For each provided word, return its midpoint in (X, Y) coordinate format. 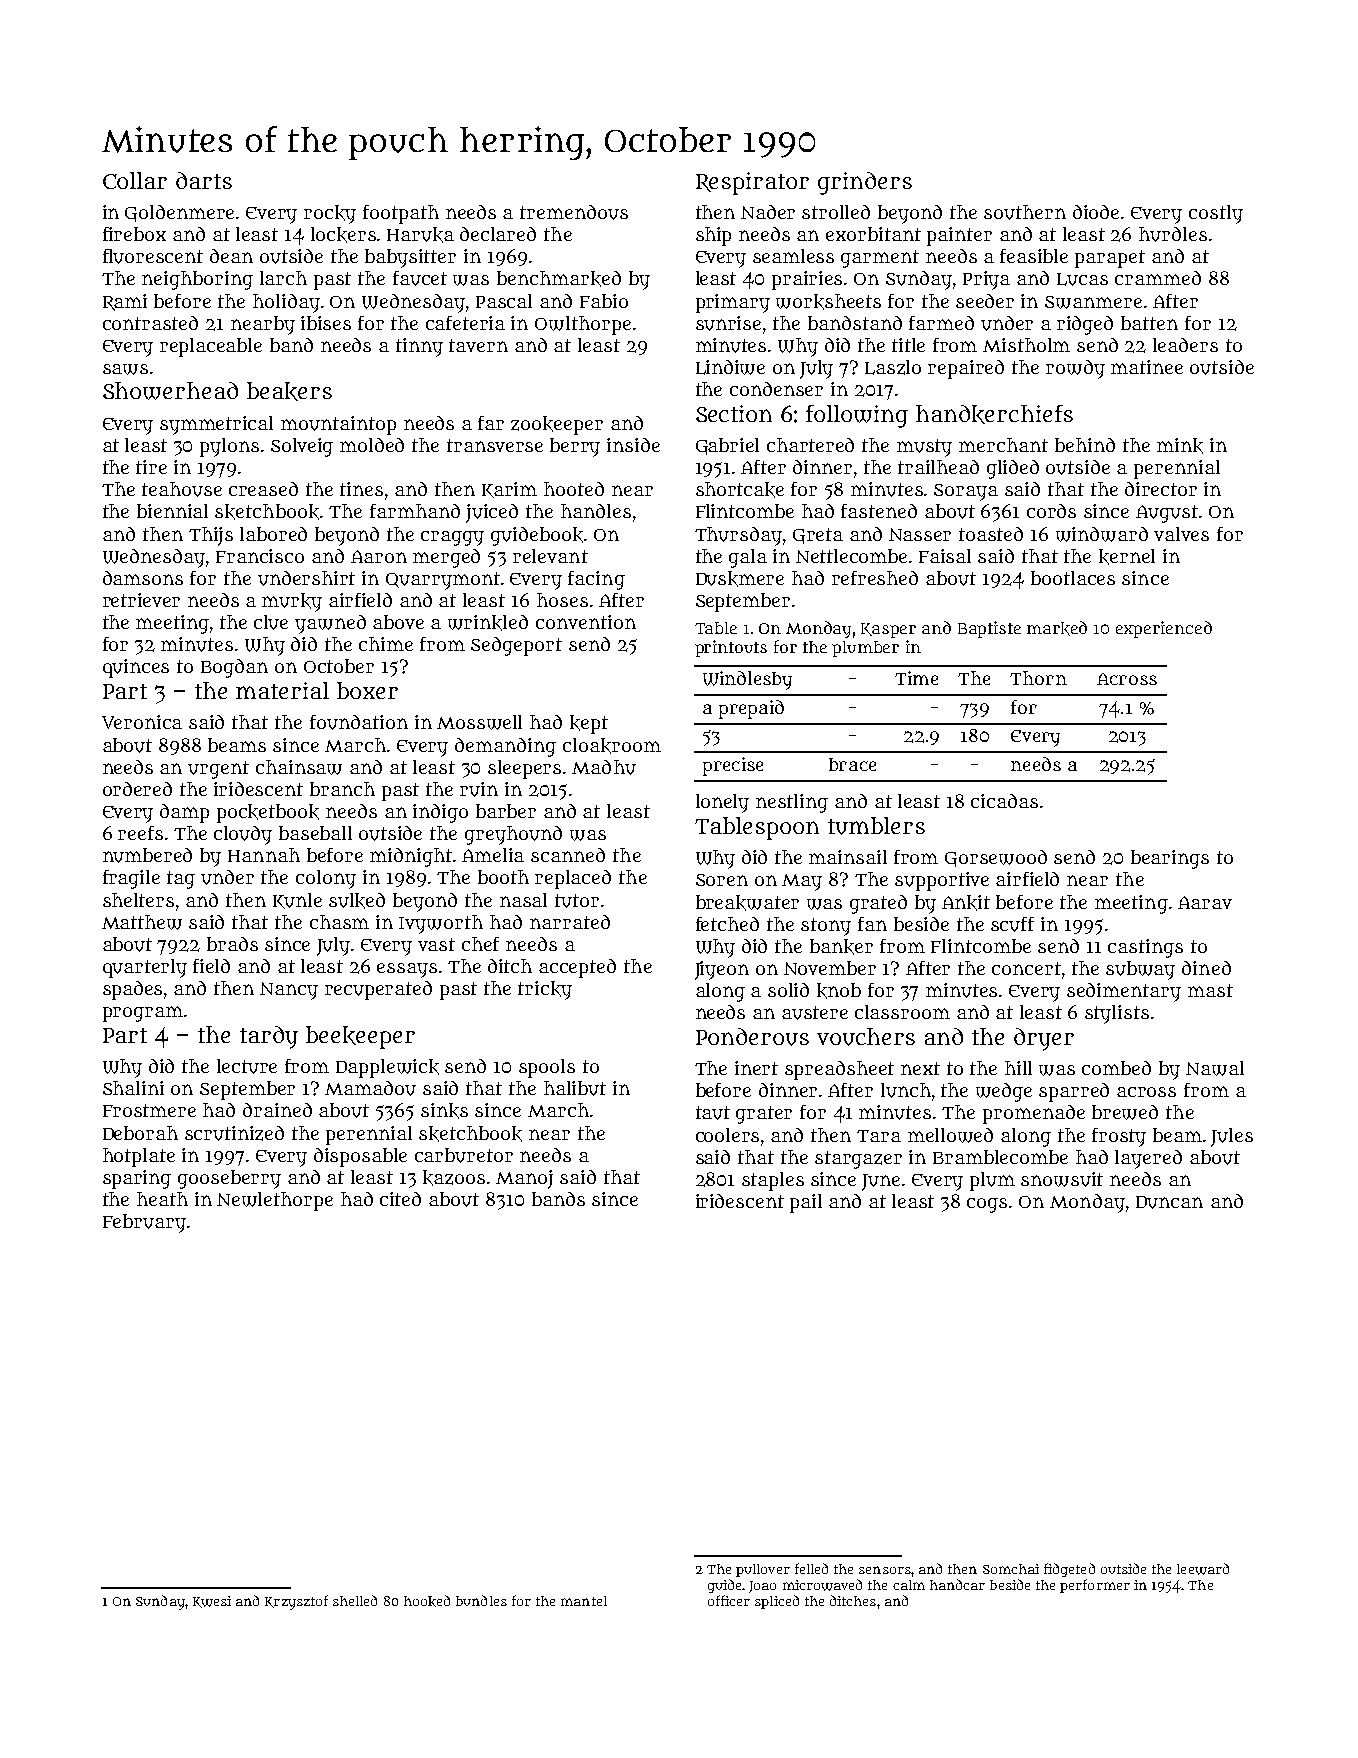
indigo (440, 813)
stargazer (858, 1160)
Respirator (752, 183)
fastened (879, 511)
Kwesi (212, 1602)
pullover (763, 1570)
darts (204, 180)
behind (1085, 445)
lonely (722, 803)
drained (277, 1110)
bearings (1170, 859)
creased (263, 489)
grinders (865, 183)
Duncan (1169, 1202)
